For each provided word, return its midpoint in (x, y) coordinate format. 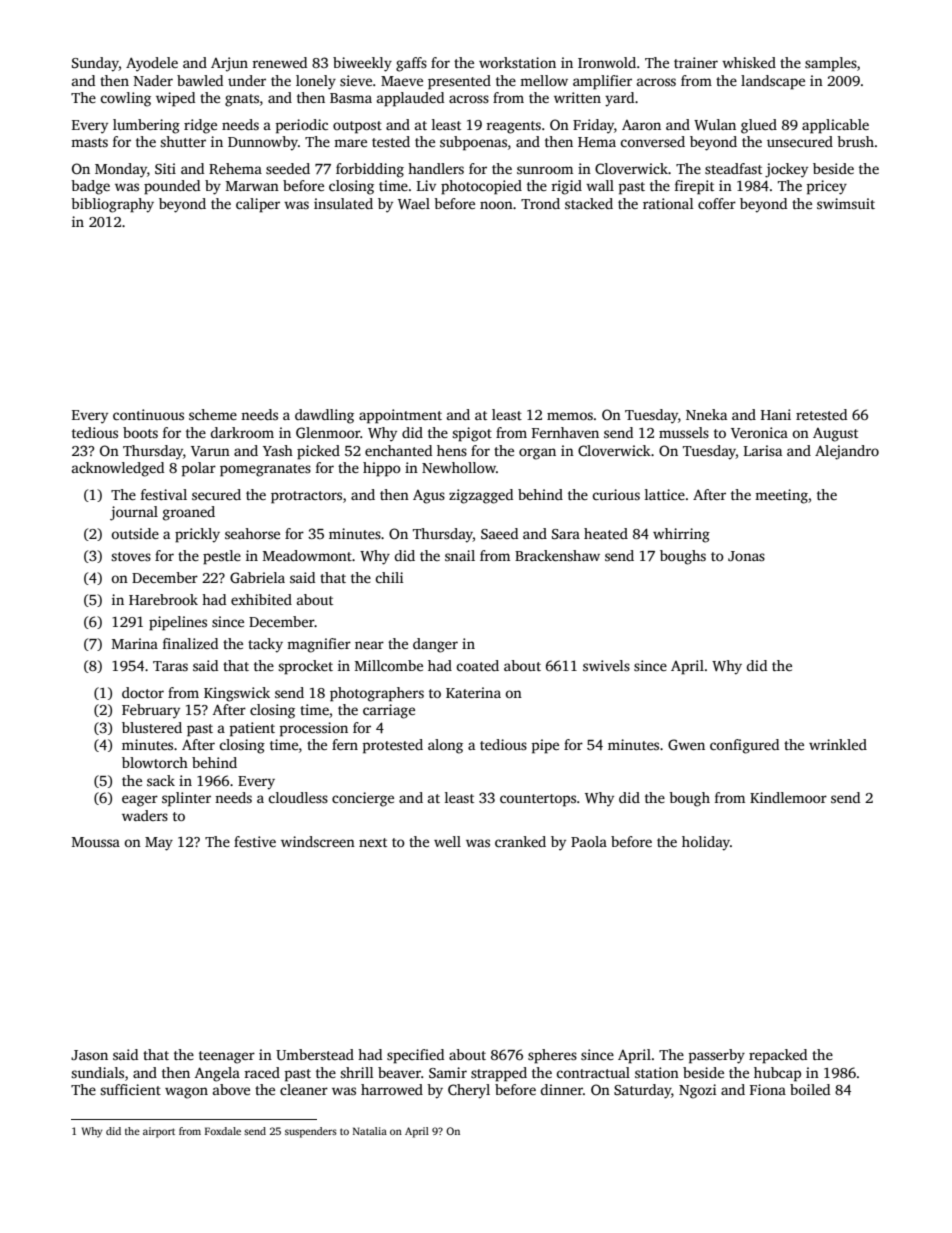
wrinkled (838, 744)
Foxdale (223, 1131)
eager (140, 801)
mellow (544, 80)
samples (831, 64)
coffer (717, 203)
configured (744, 746)
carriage (389, 711)
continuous (148, 414)
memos (570, 416)
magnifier (319, 645)
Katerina (473, 692)
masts (89, 142)
